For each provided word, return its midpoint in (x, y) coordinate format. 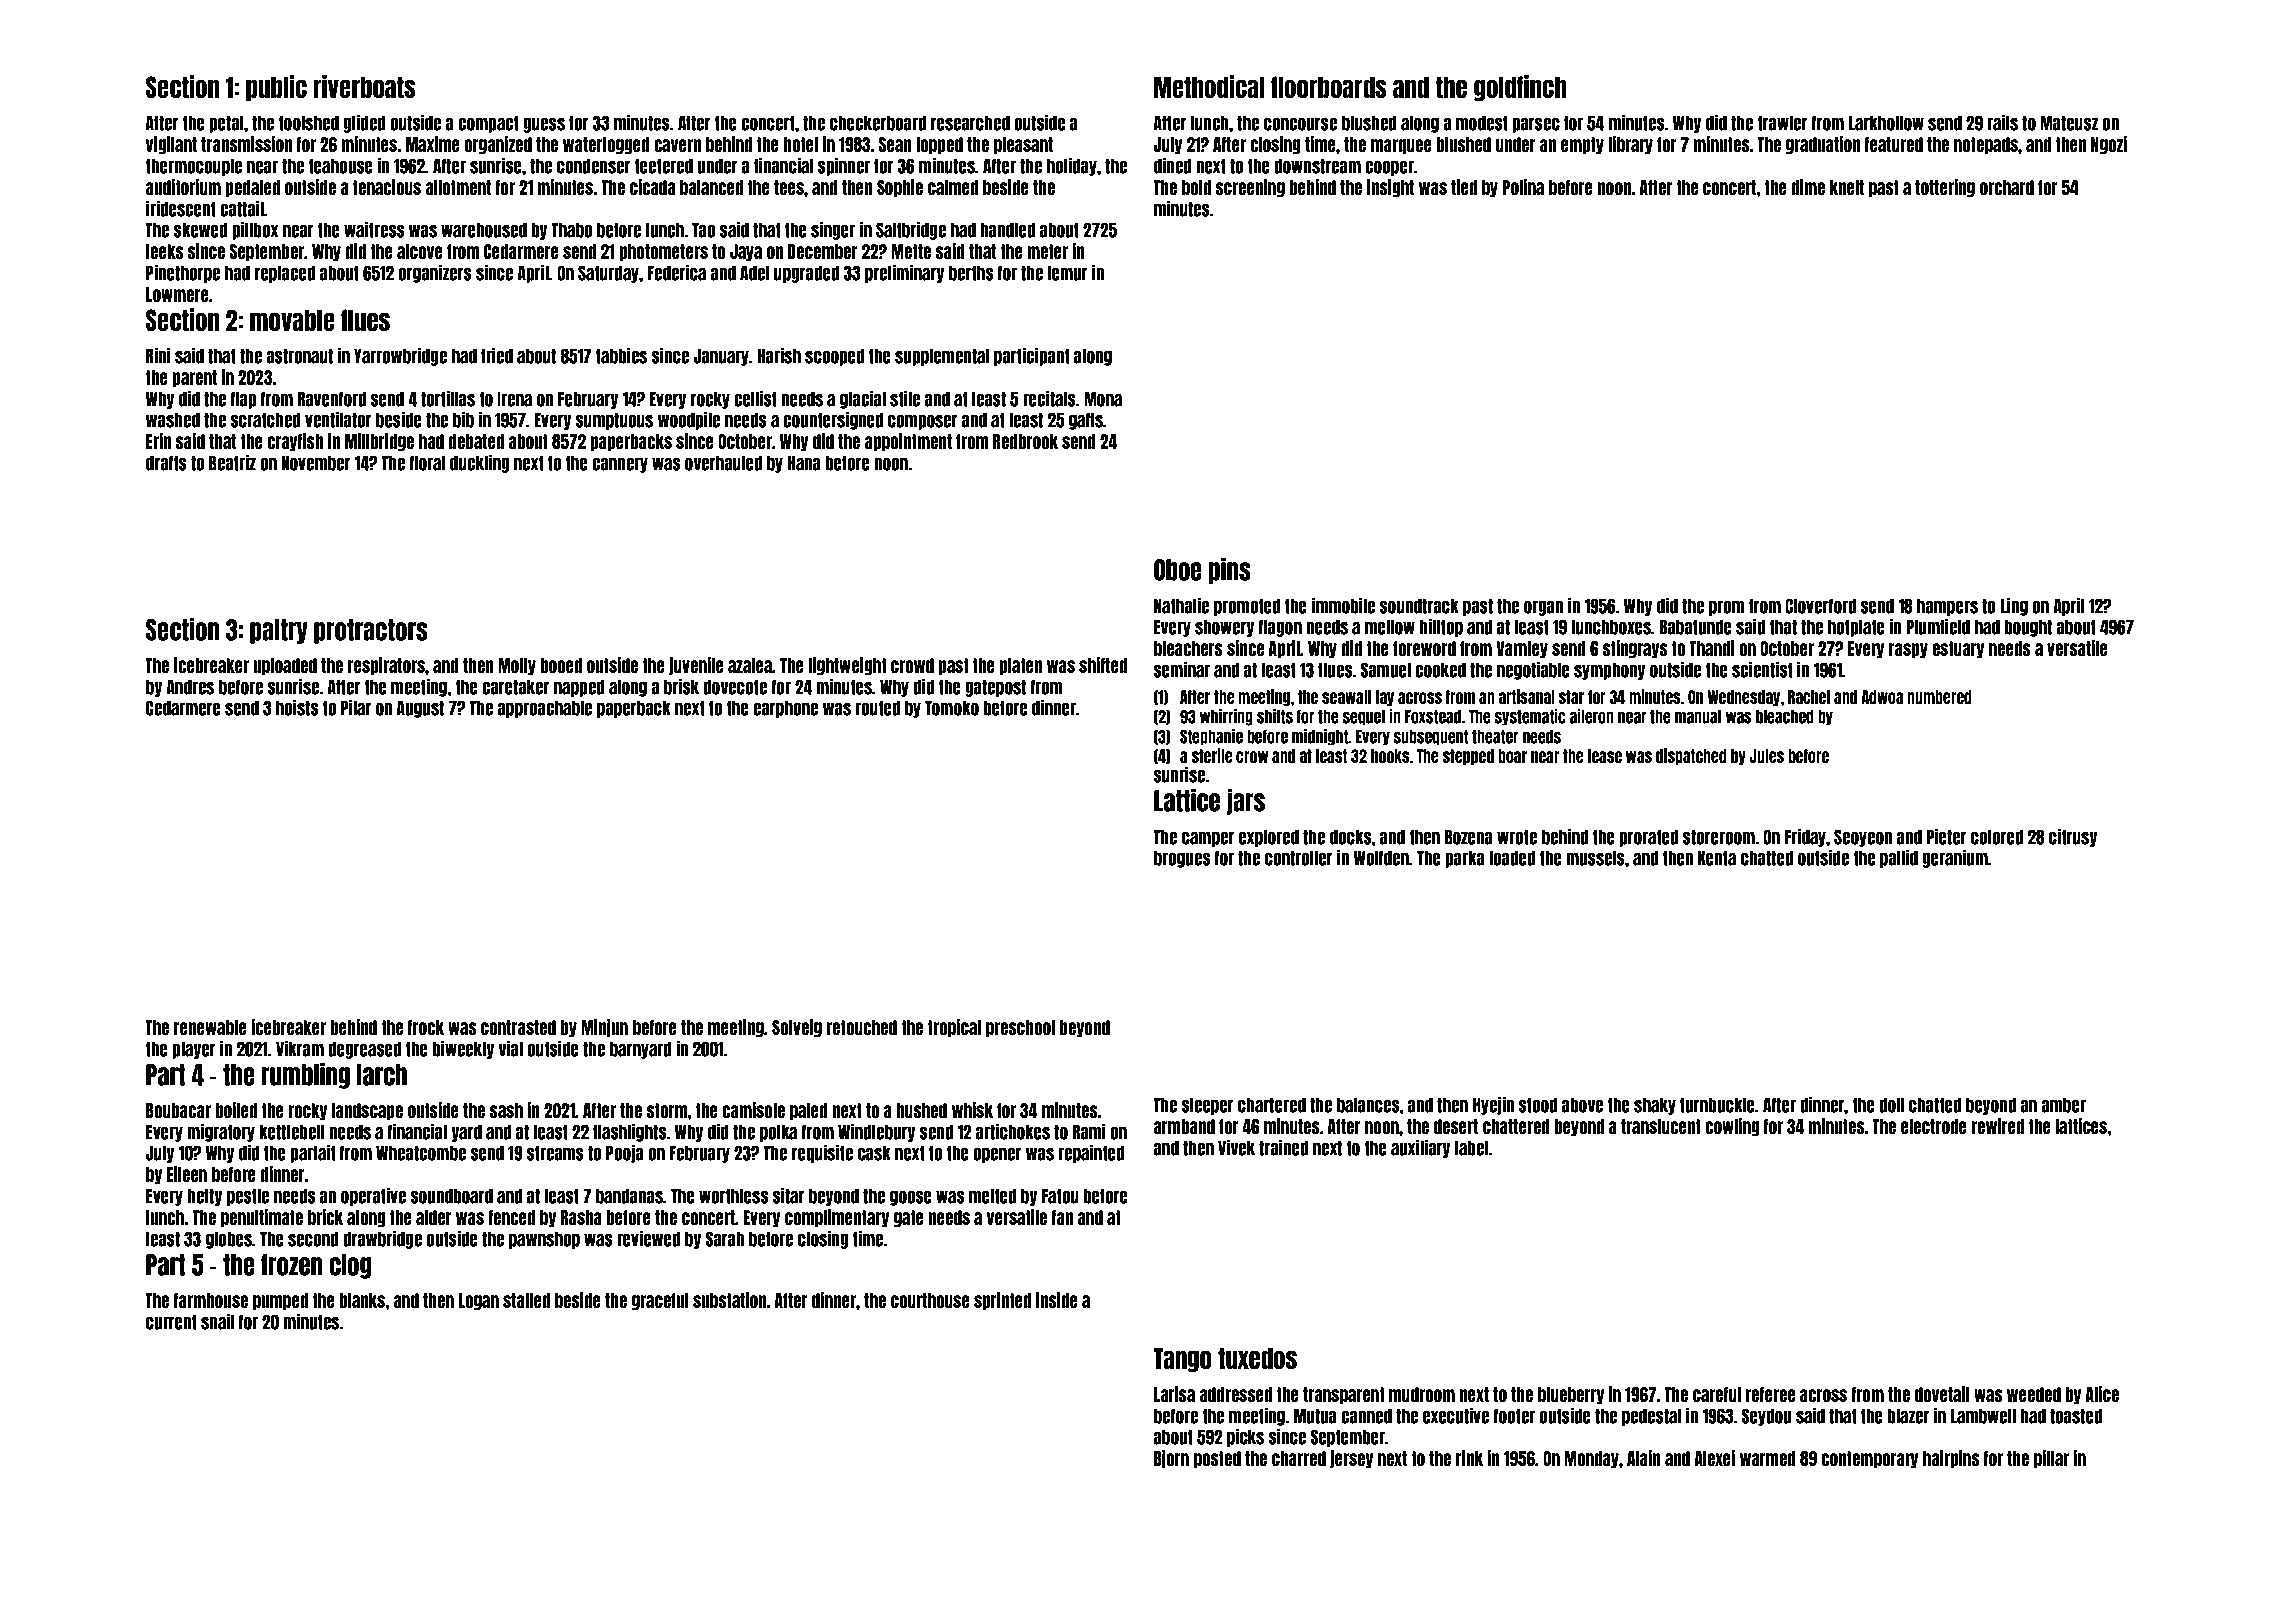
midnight (1320, 737)
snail (217, 1321)
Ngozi (2109, 145)
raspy (1908, 650)
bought (2028, 628)
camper (1208, 839)
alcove (420, 251)
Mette (911, 251)
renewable (210, 1027)
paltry (279, 631)
